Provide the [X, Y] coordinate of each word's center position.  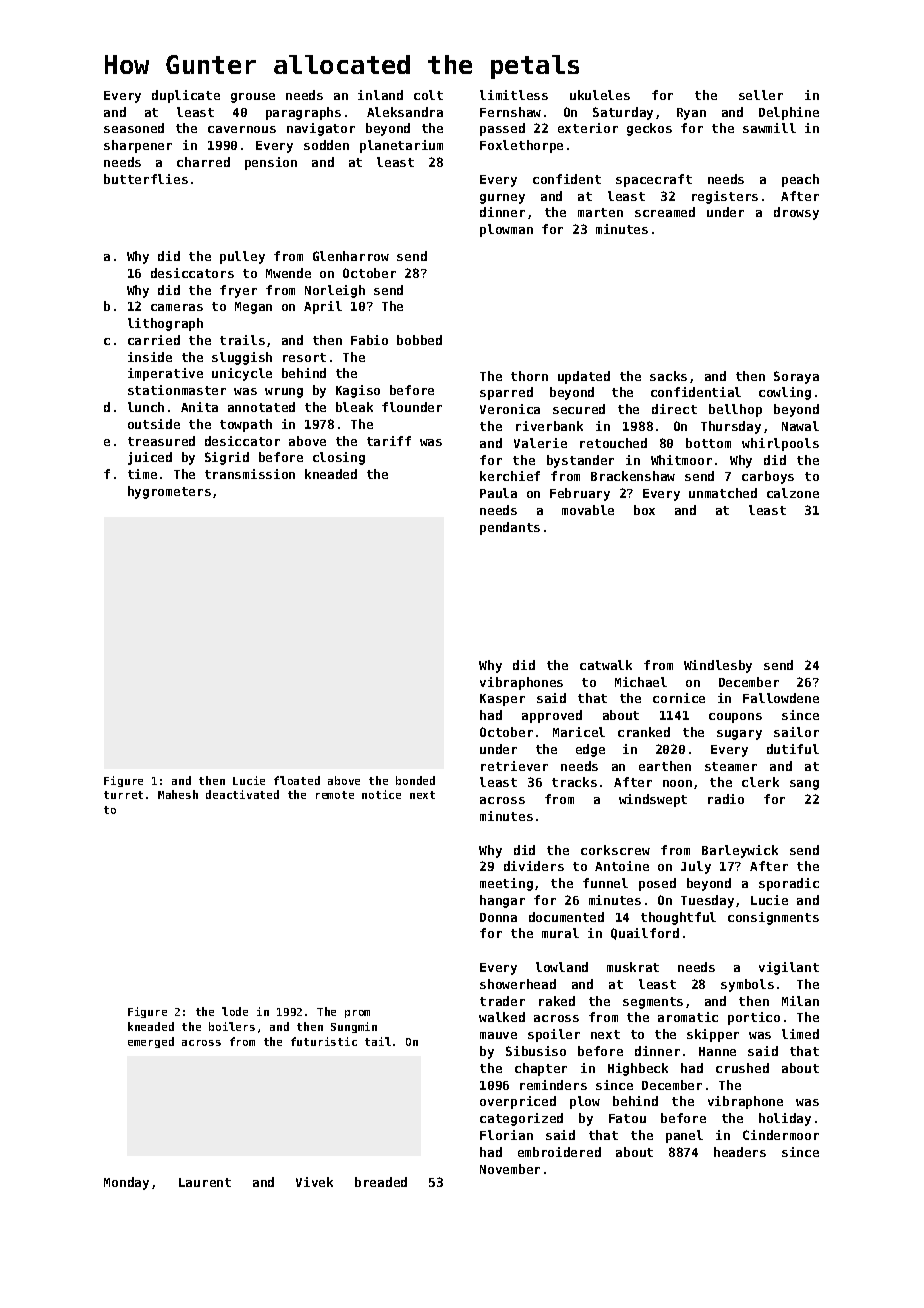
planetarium [401, 146]
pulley [242, 257]
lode [235, 1011]
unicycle [242, 374]
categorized [521, 1119]
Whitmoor [681, 460]
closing [339, 458]
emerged [151, 1042]
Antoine [622, 866]
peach [800, 180]
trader [502, 1001]
